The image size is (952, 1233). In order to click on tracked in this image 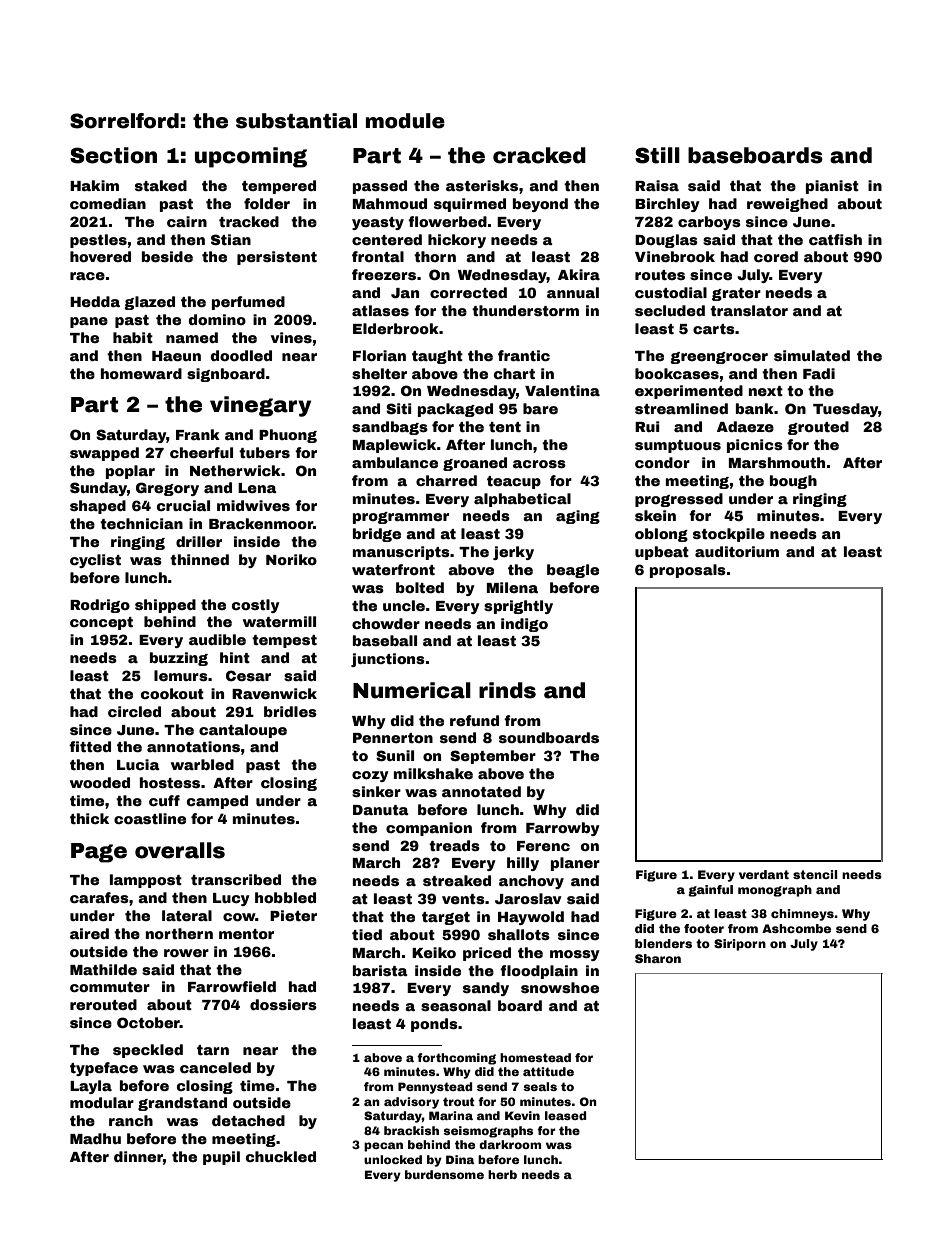, I will do `click(249, 221)`.
